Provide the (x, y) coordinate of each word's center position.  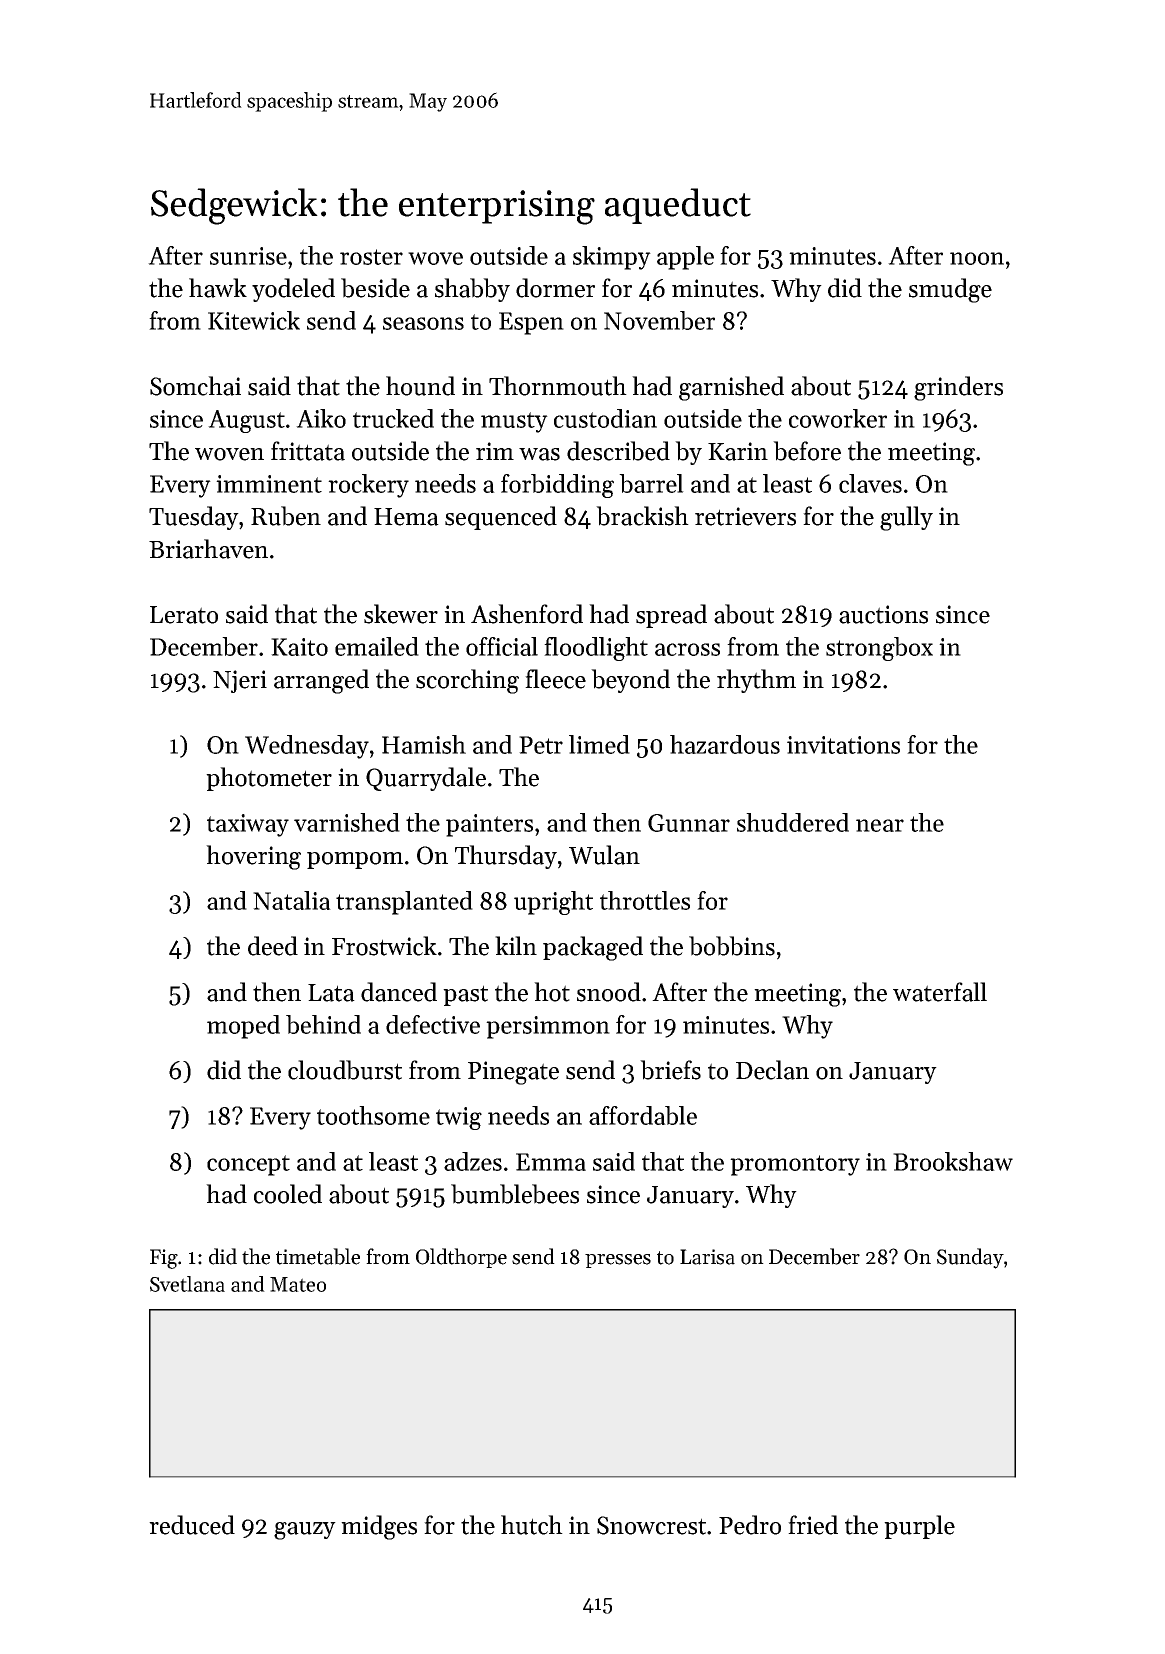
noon (977, 258)
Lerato (184, 615)
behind (323, 1024)
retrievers (745, 516)
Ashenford (527, 614)
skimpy (612, 258)
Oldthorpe (461, 1258)
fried (813, 1525)
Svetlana (187, 1284)
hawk (218, 288)
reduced (192, 1525)
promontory (795, 1165)
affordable (643, 1115)
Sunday (970, 1258)
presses (618, 1261)
